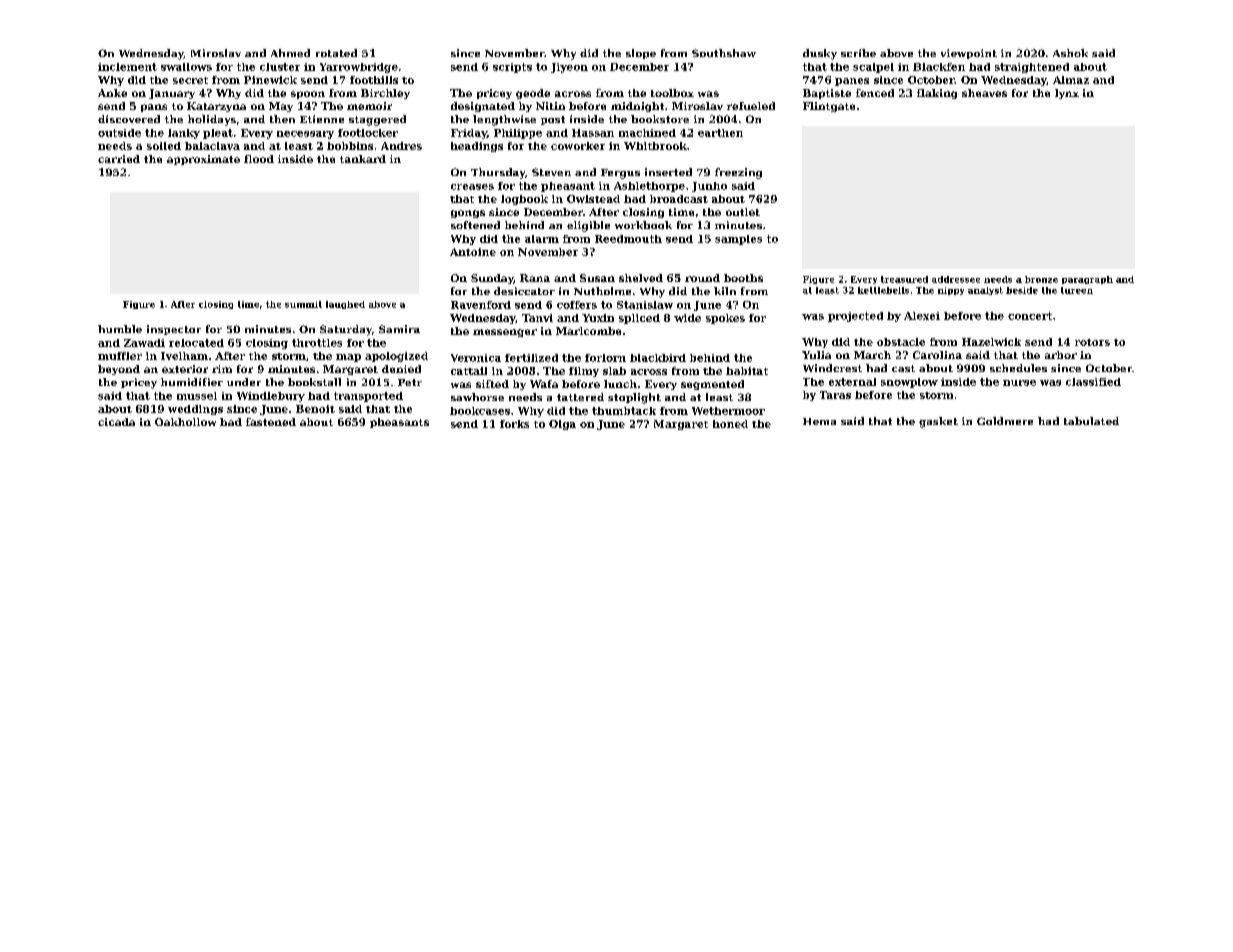 The width and height of the image is (1233, 952). I want to click on straightened, so click(1032, 68).
